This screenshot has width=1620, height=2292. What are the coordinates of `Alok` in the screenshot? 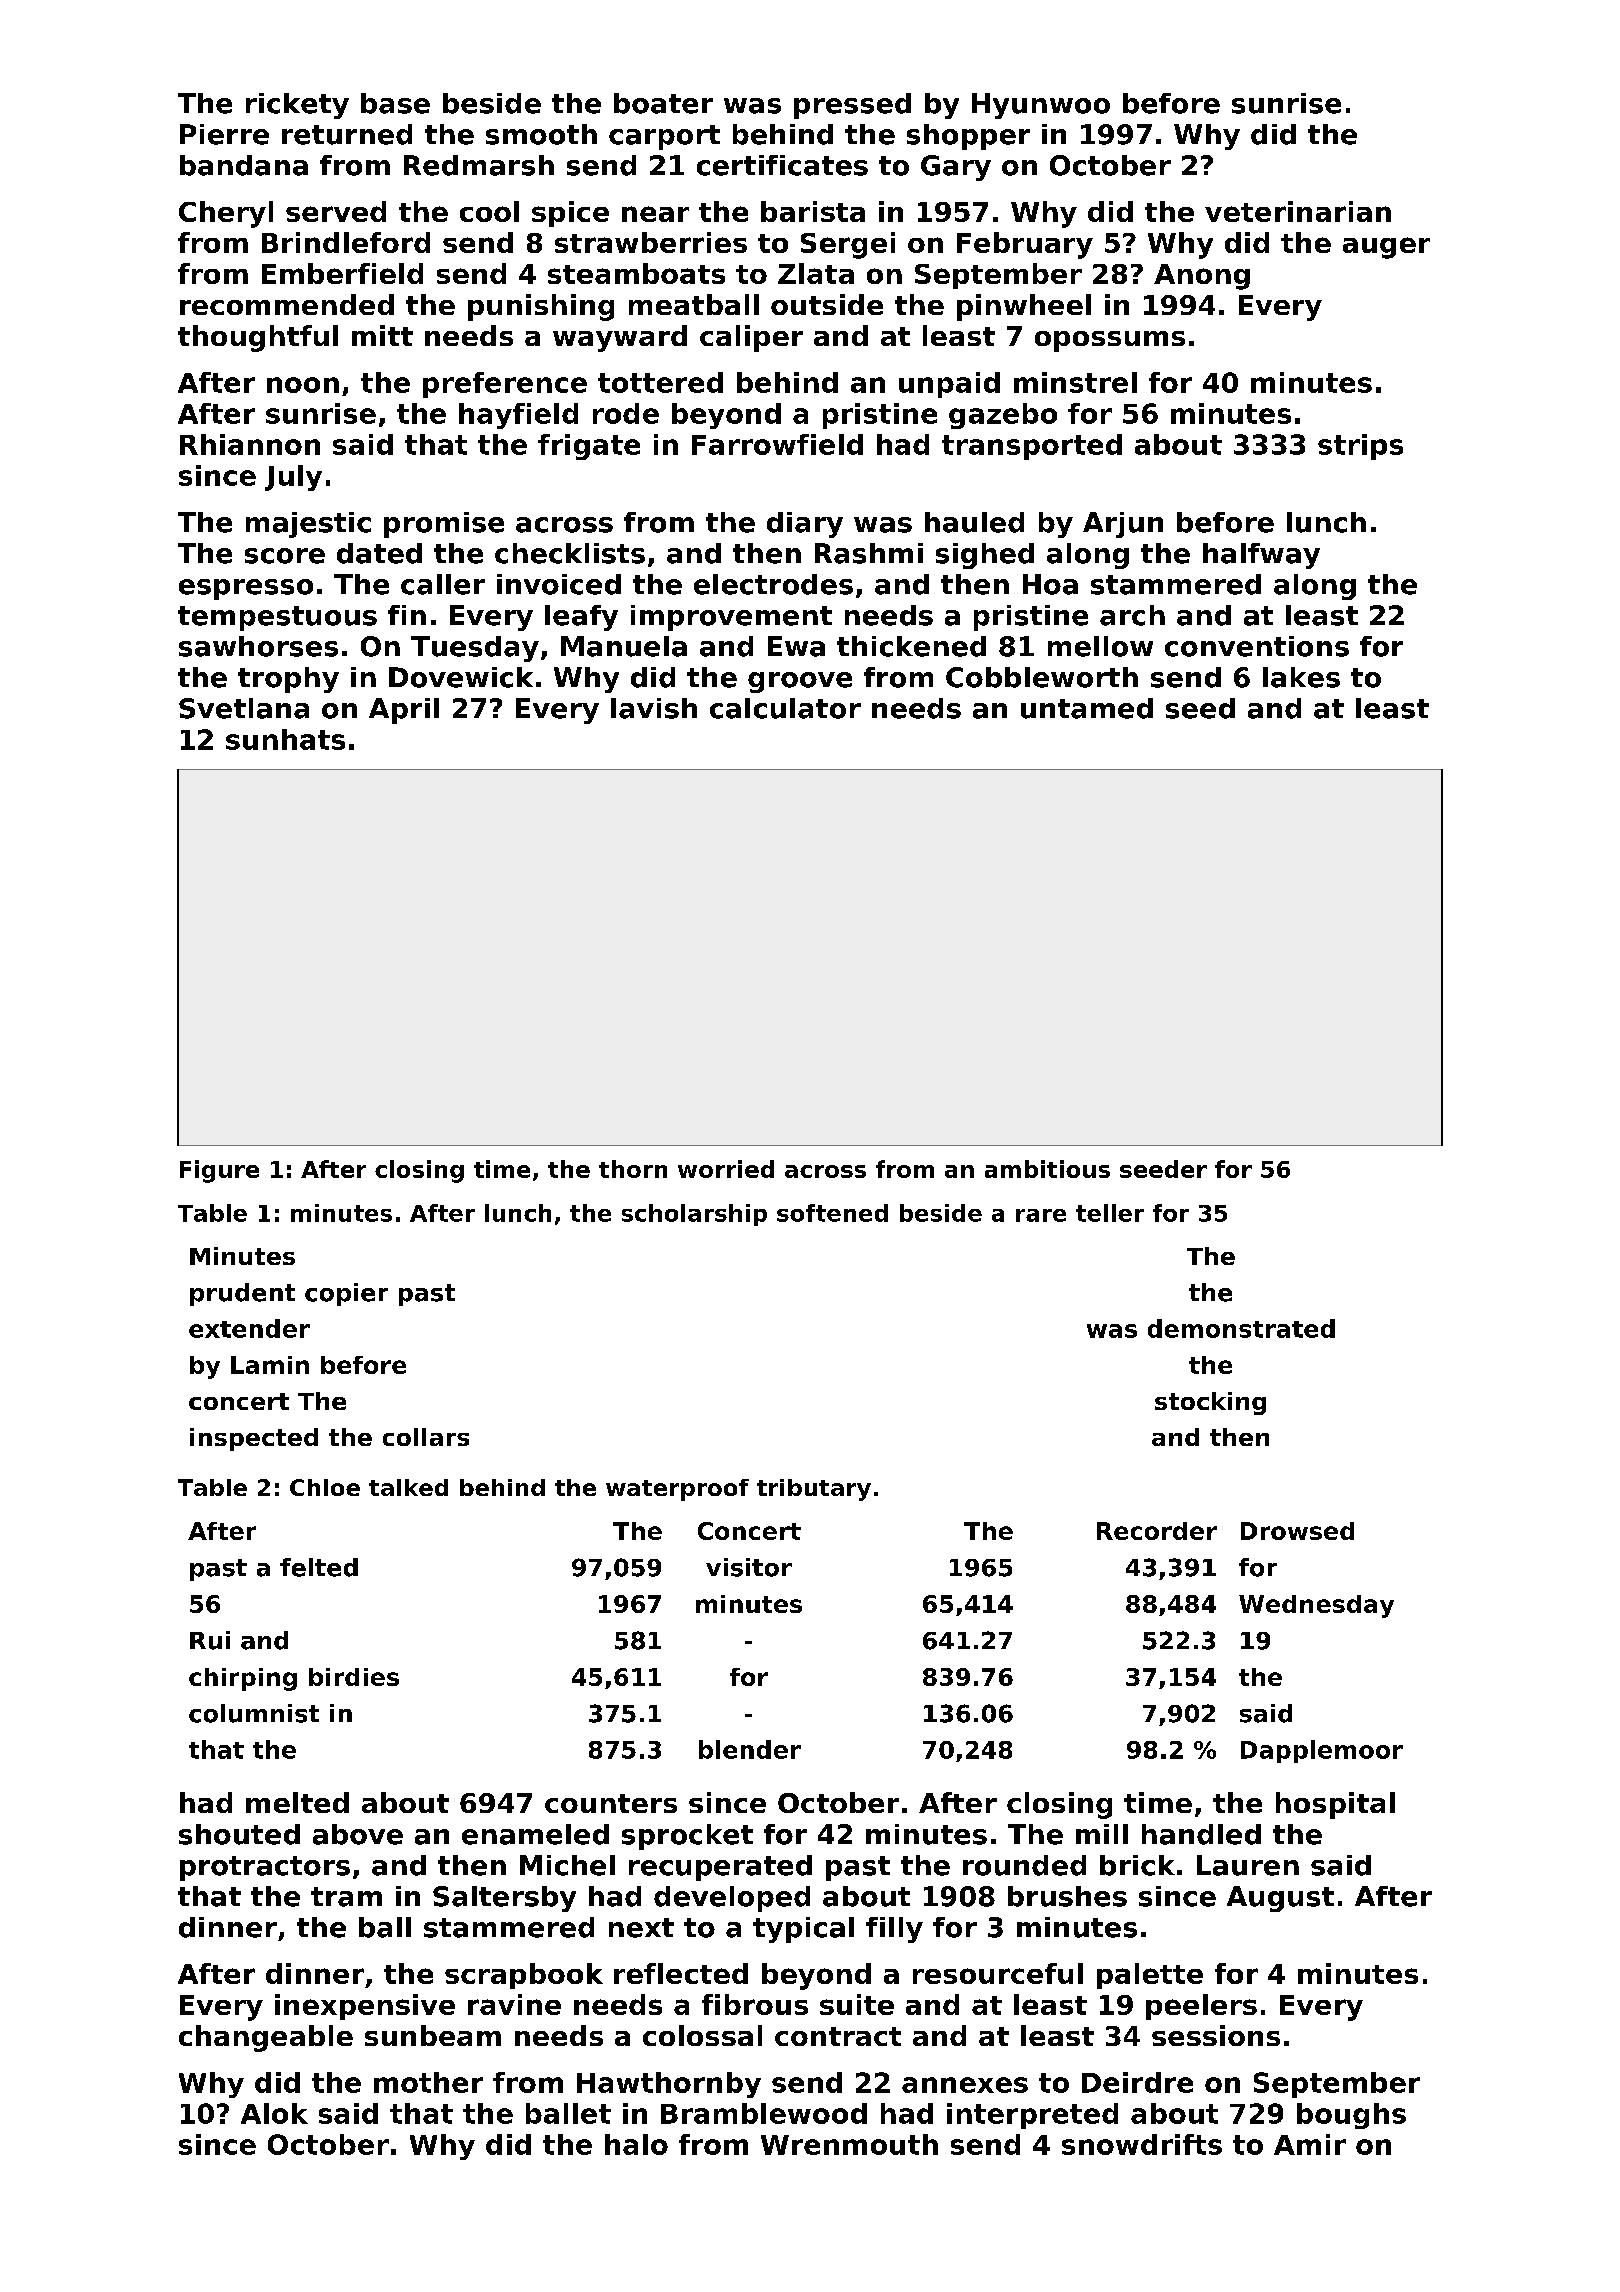 It's located at (274, 2113).
